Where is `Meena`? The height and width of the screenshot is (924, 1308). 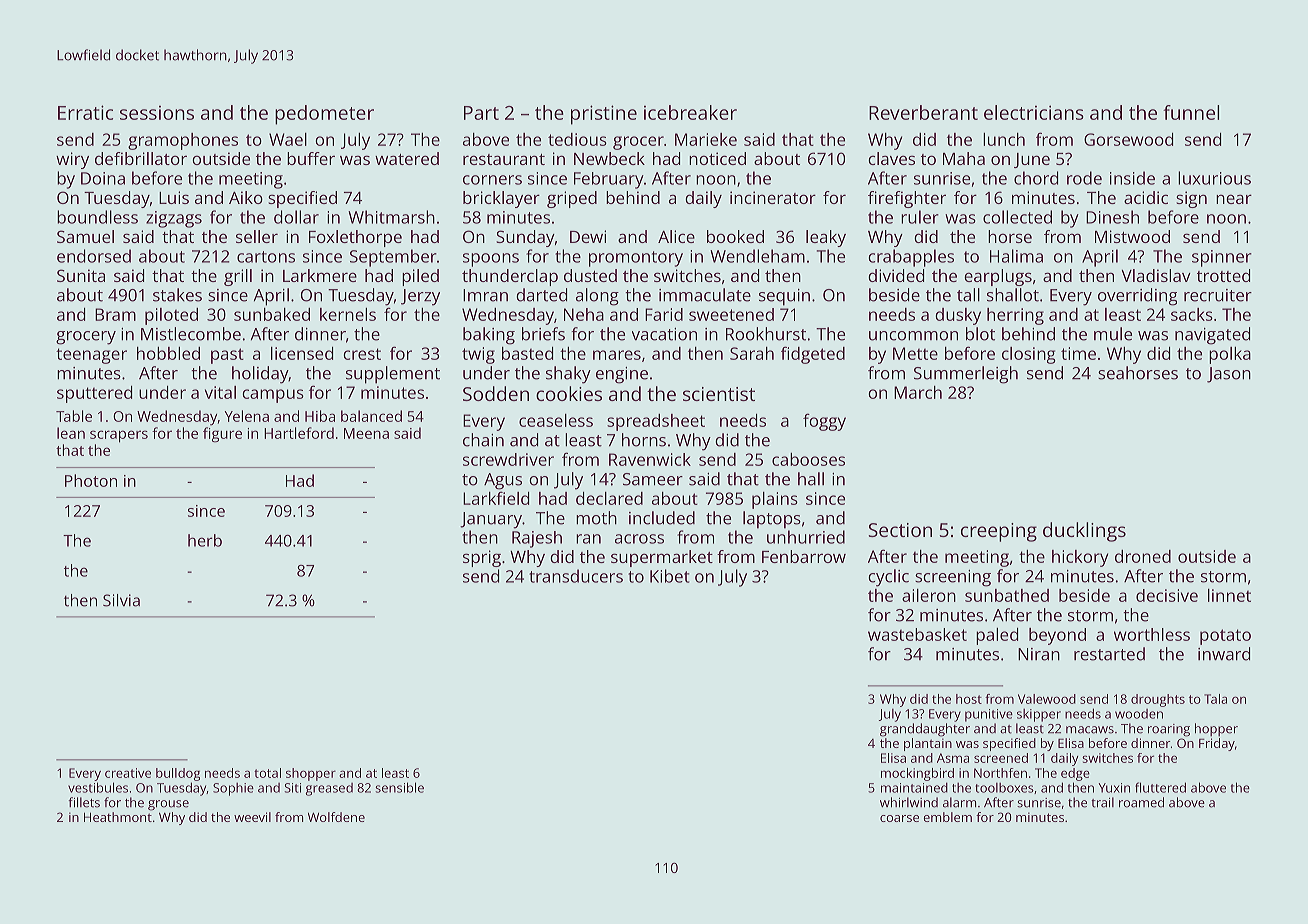 Meena is located at coordinates (366, 433).
